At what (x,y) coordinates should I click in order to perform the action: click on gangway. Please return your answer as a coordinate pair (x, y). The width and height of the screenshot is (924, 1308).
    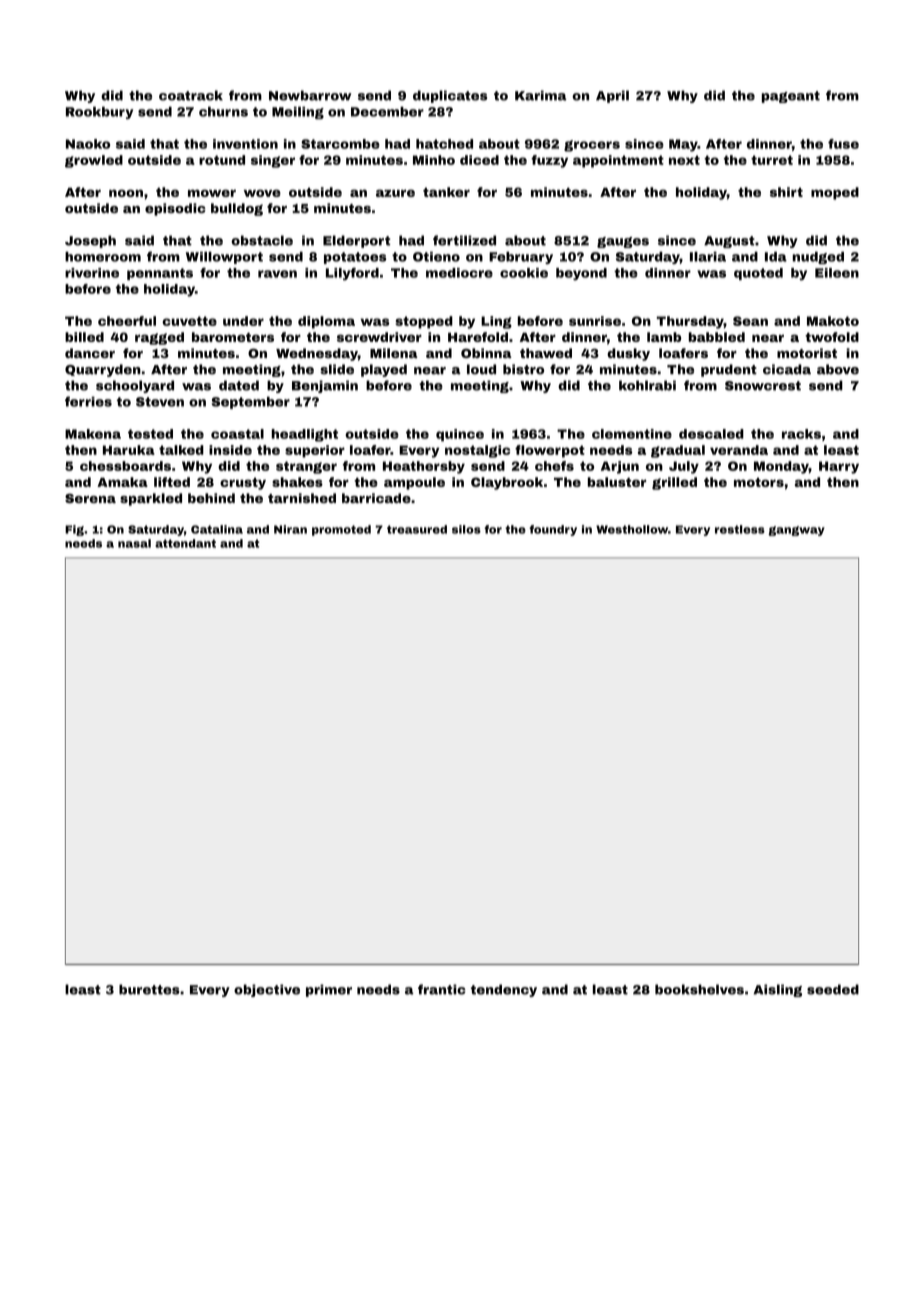
    Looking at the image, I should click on (796, 531).
